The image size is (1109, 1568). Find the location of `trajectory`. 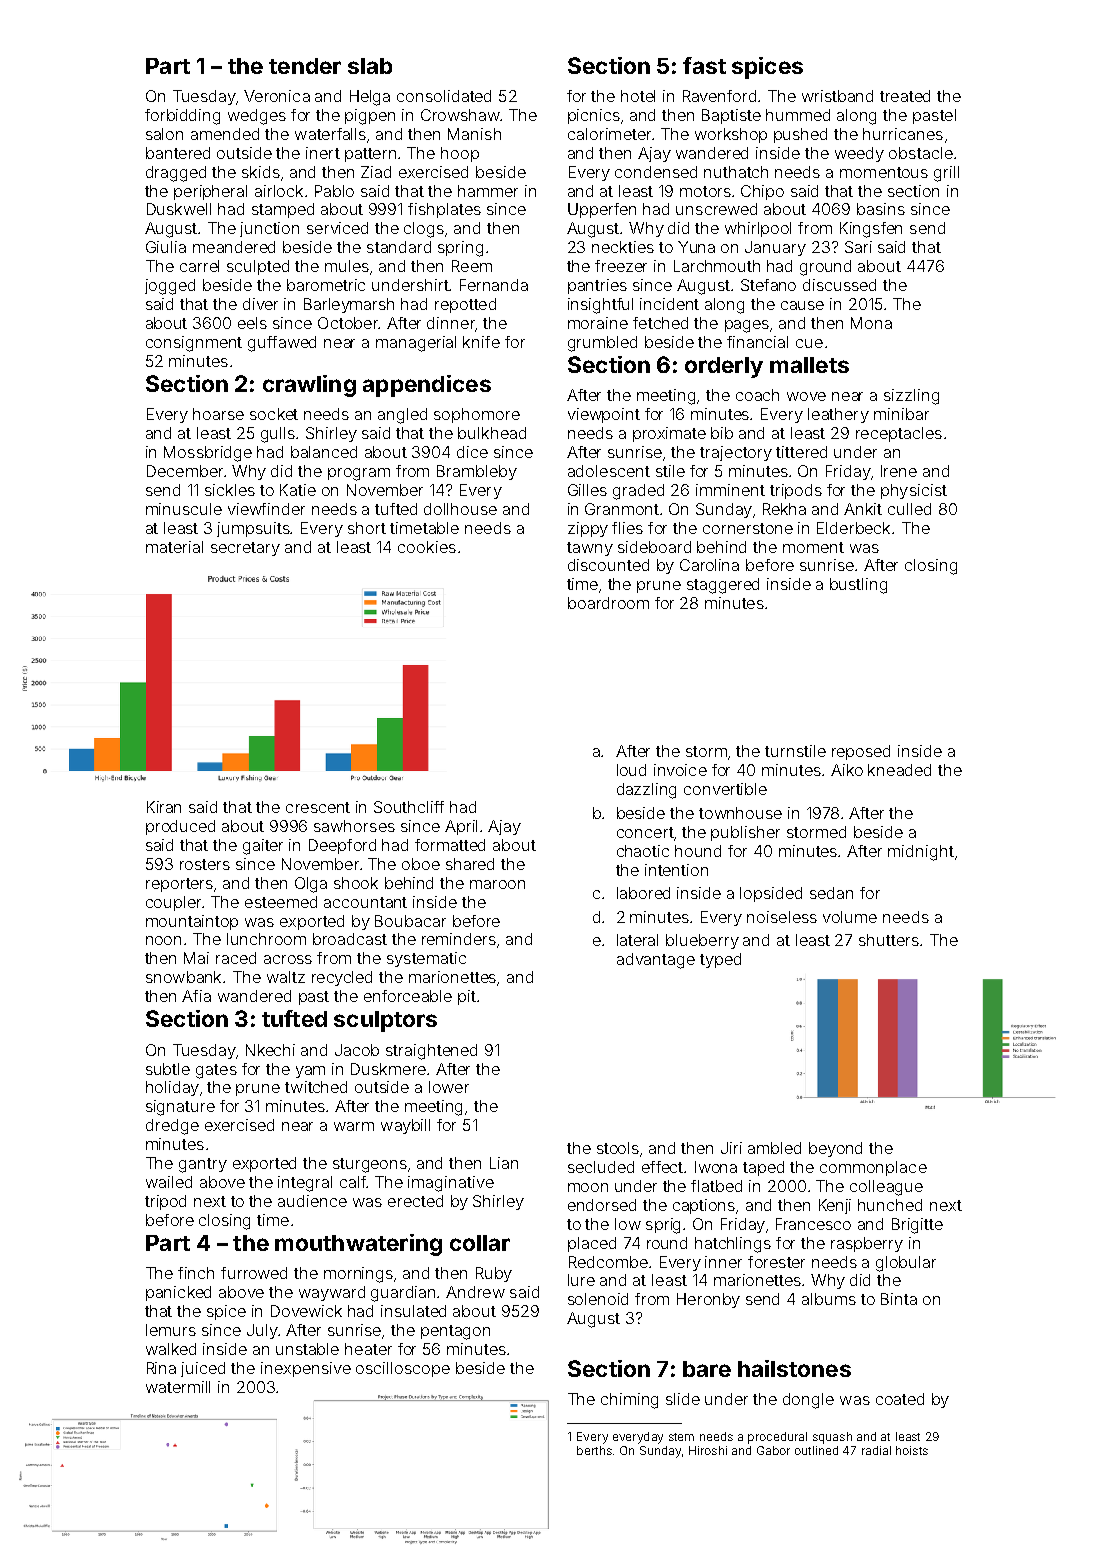

trajectory is located at coordinates (736, 453).
